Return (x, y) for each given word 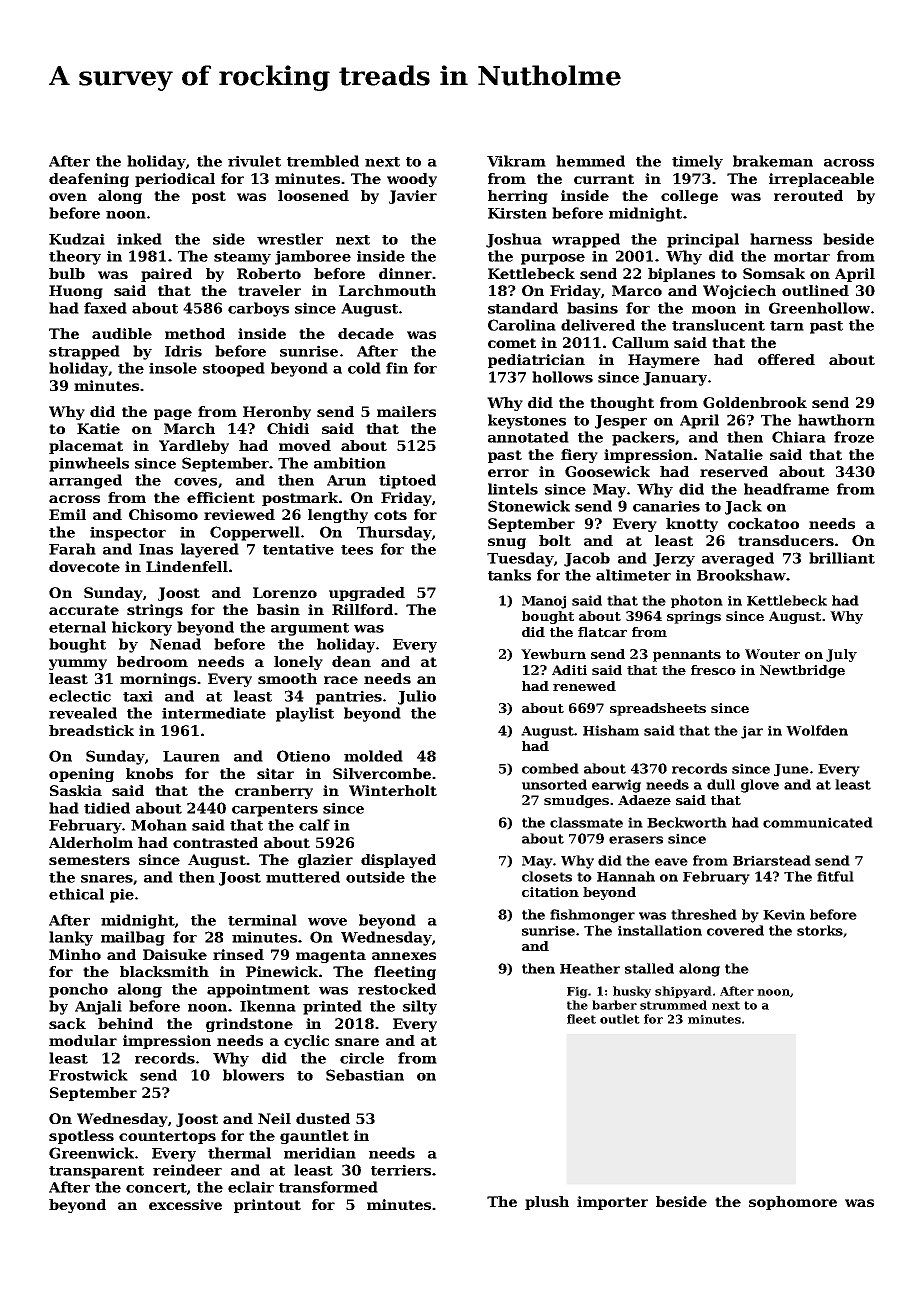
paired (166, 275)
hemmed (590, 161)
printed (332, 1007)
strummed (673, 1005)
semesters (89, 860)
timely (697, 162)
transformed (328, 1187)
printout (267, 1206)
